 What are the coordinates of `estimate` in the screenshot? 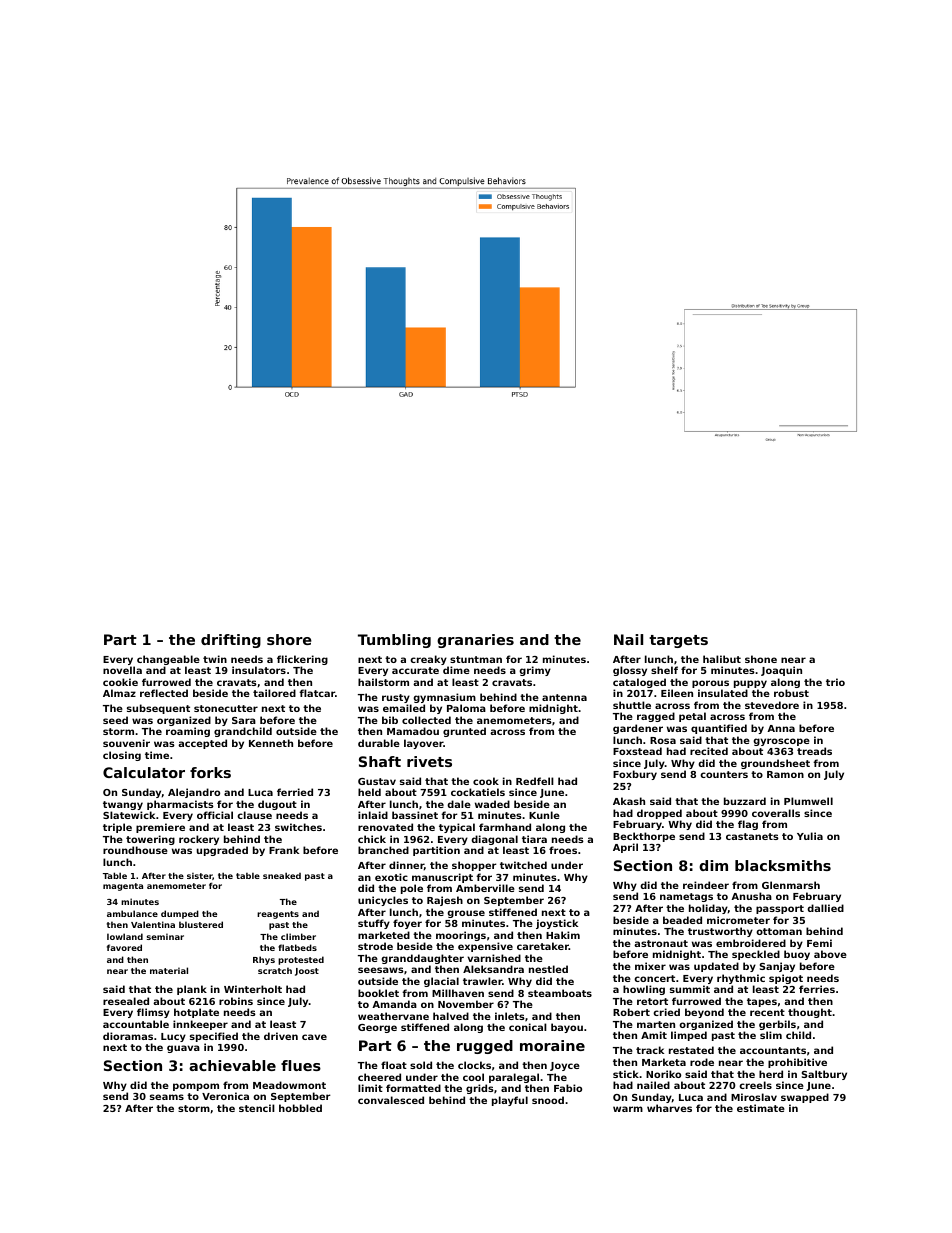 It's located at (761, 1108).
